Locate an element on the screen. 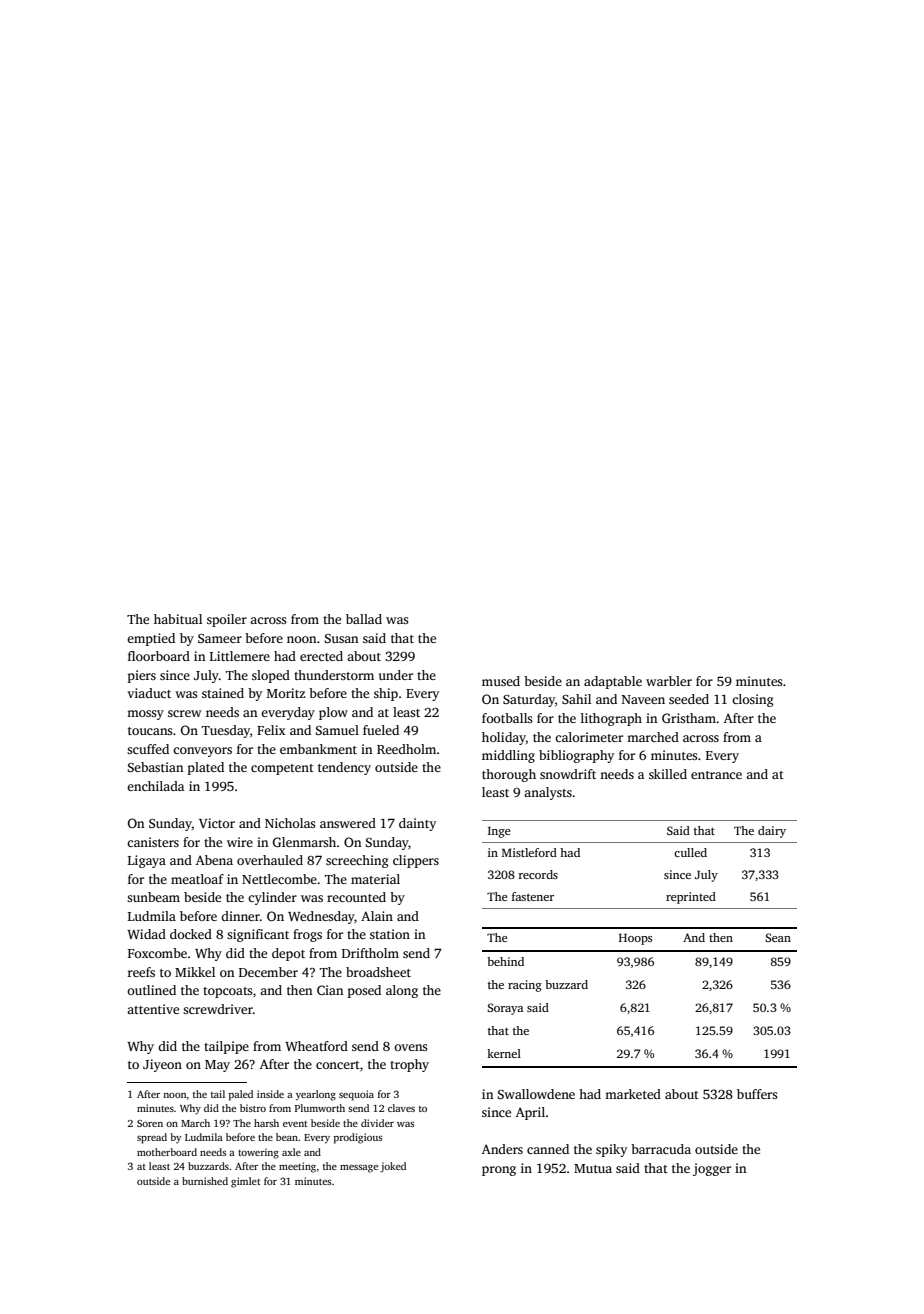 This screenshot has width=924, height=1314. burnished is located at coordinates (205, 1181).
